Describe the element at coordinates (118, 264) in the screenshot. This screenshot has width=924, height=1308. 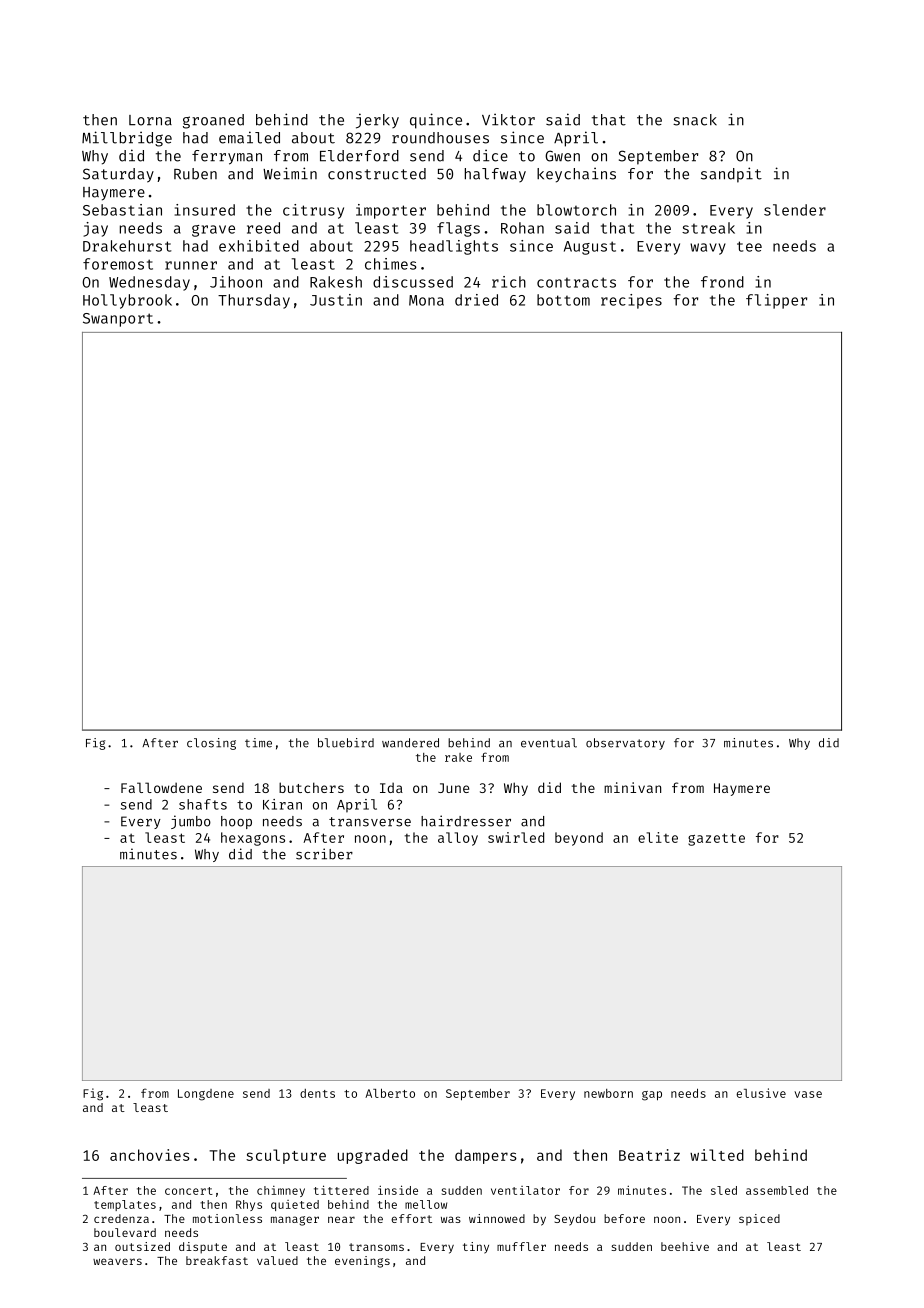
I see `foremost` at that location.
